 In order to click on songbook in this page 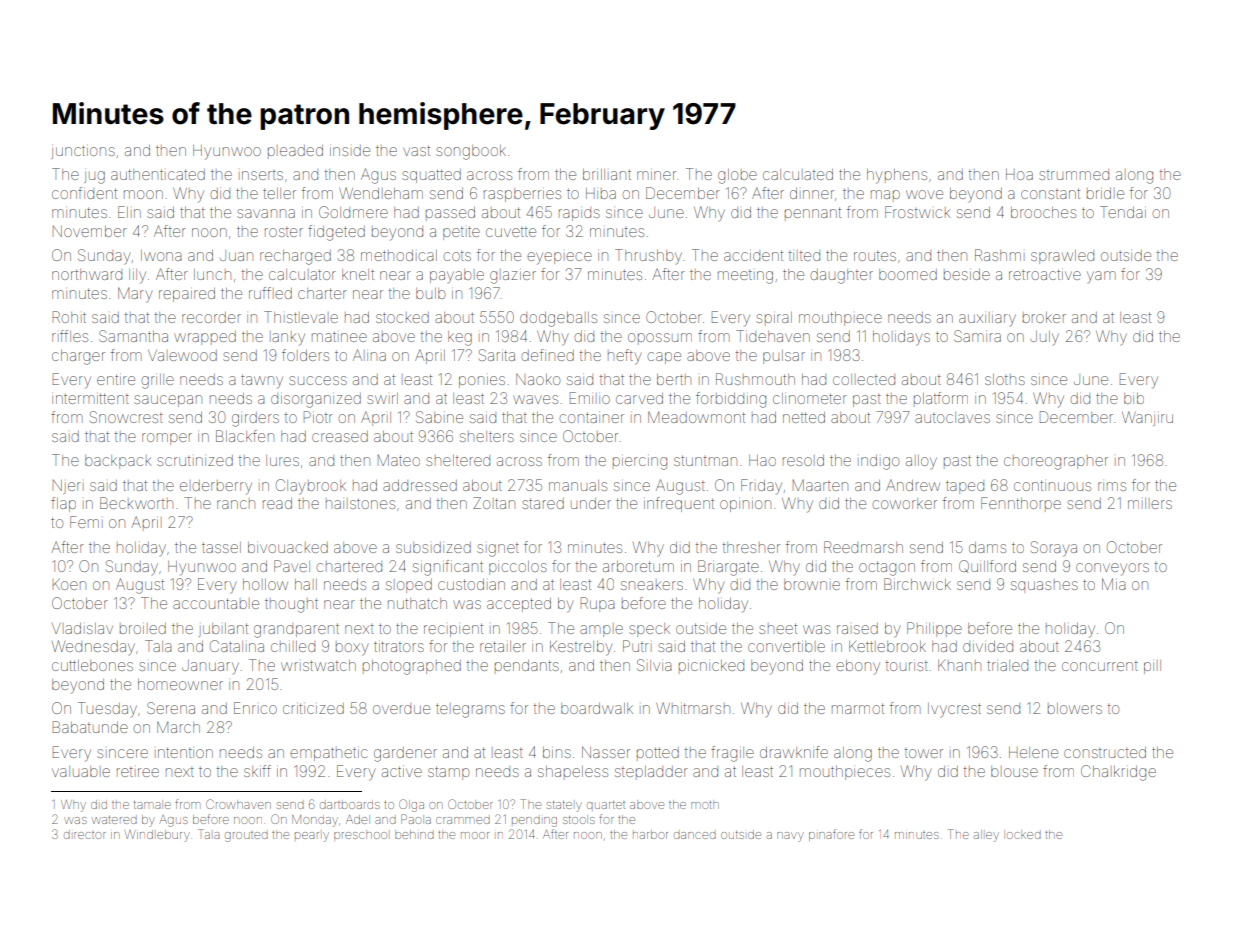, I will do `click(471, 152)`.
